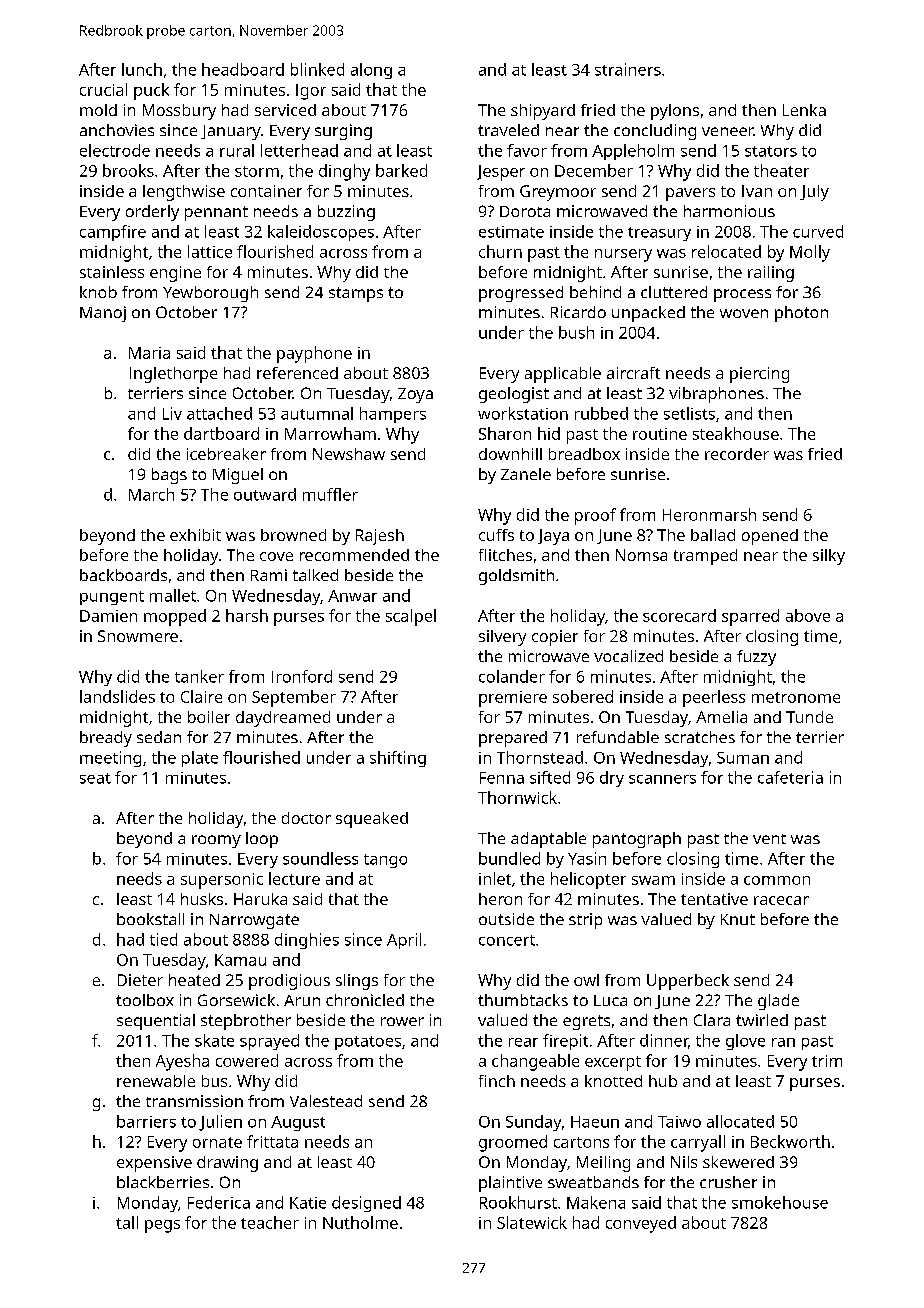  What do you see at coordinates (502, 778) in the screenshot?
I see `Fenna` at bounding box center [502, 778].
